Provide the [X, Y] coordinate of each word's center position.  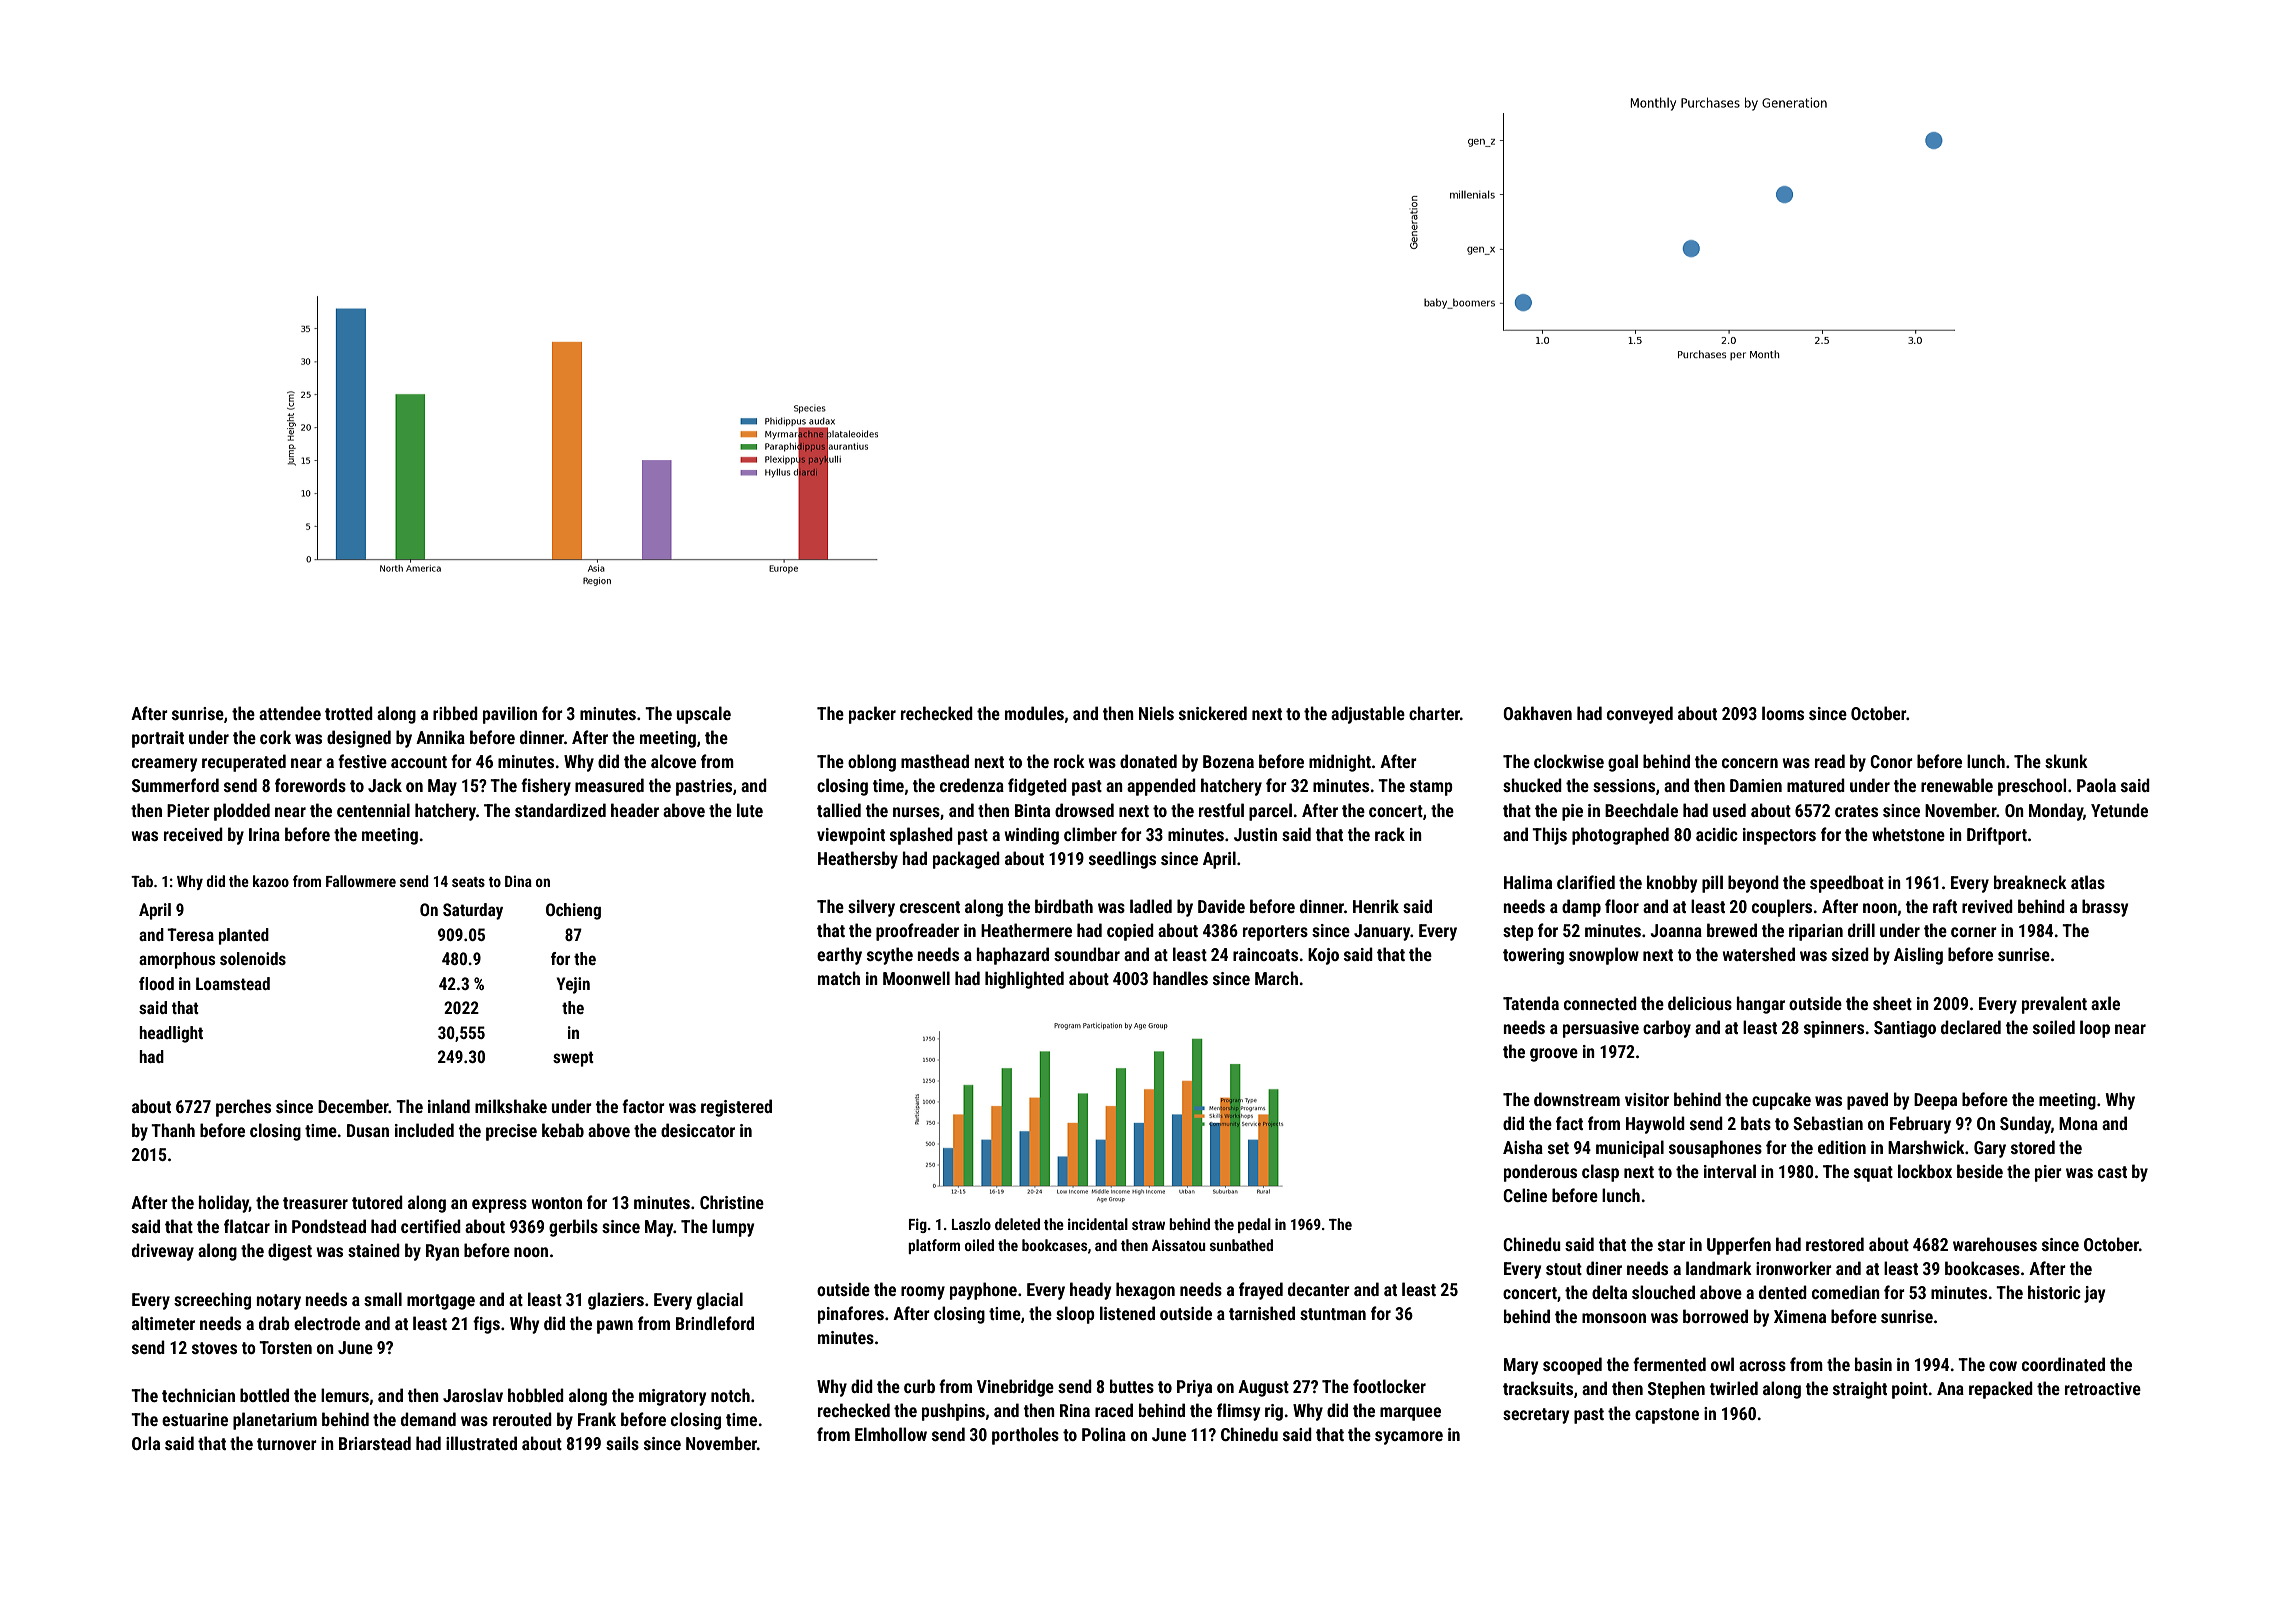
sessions [1624, 785]
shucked [1532, 785]
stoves [214, 1348]
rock [1069, 761]
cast [2112, 1172]
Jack [385, 785]
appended [1161, 787]
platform [934, 1246]
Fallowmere [361, 881]
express [499, 1206]
